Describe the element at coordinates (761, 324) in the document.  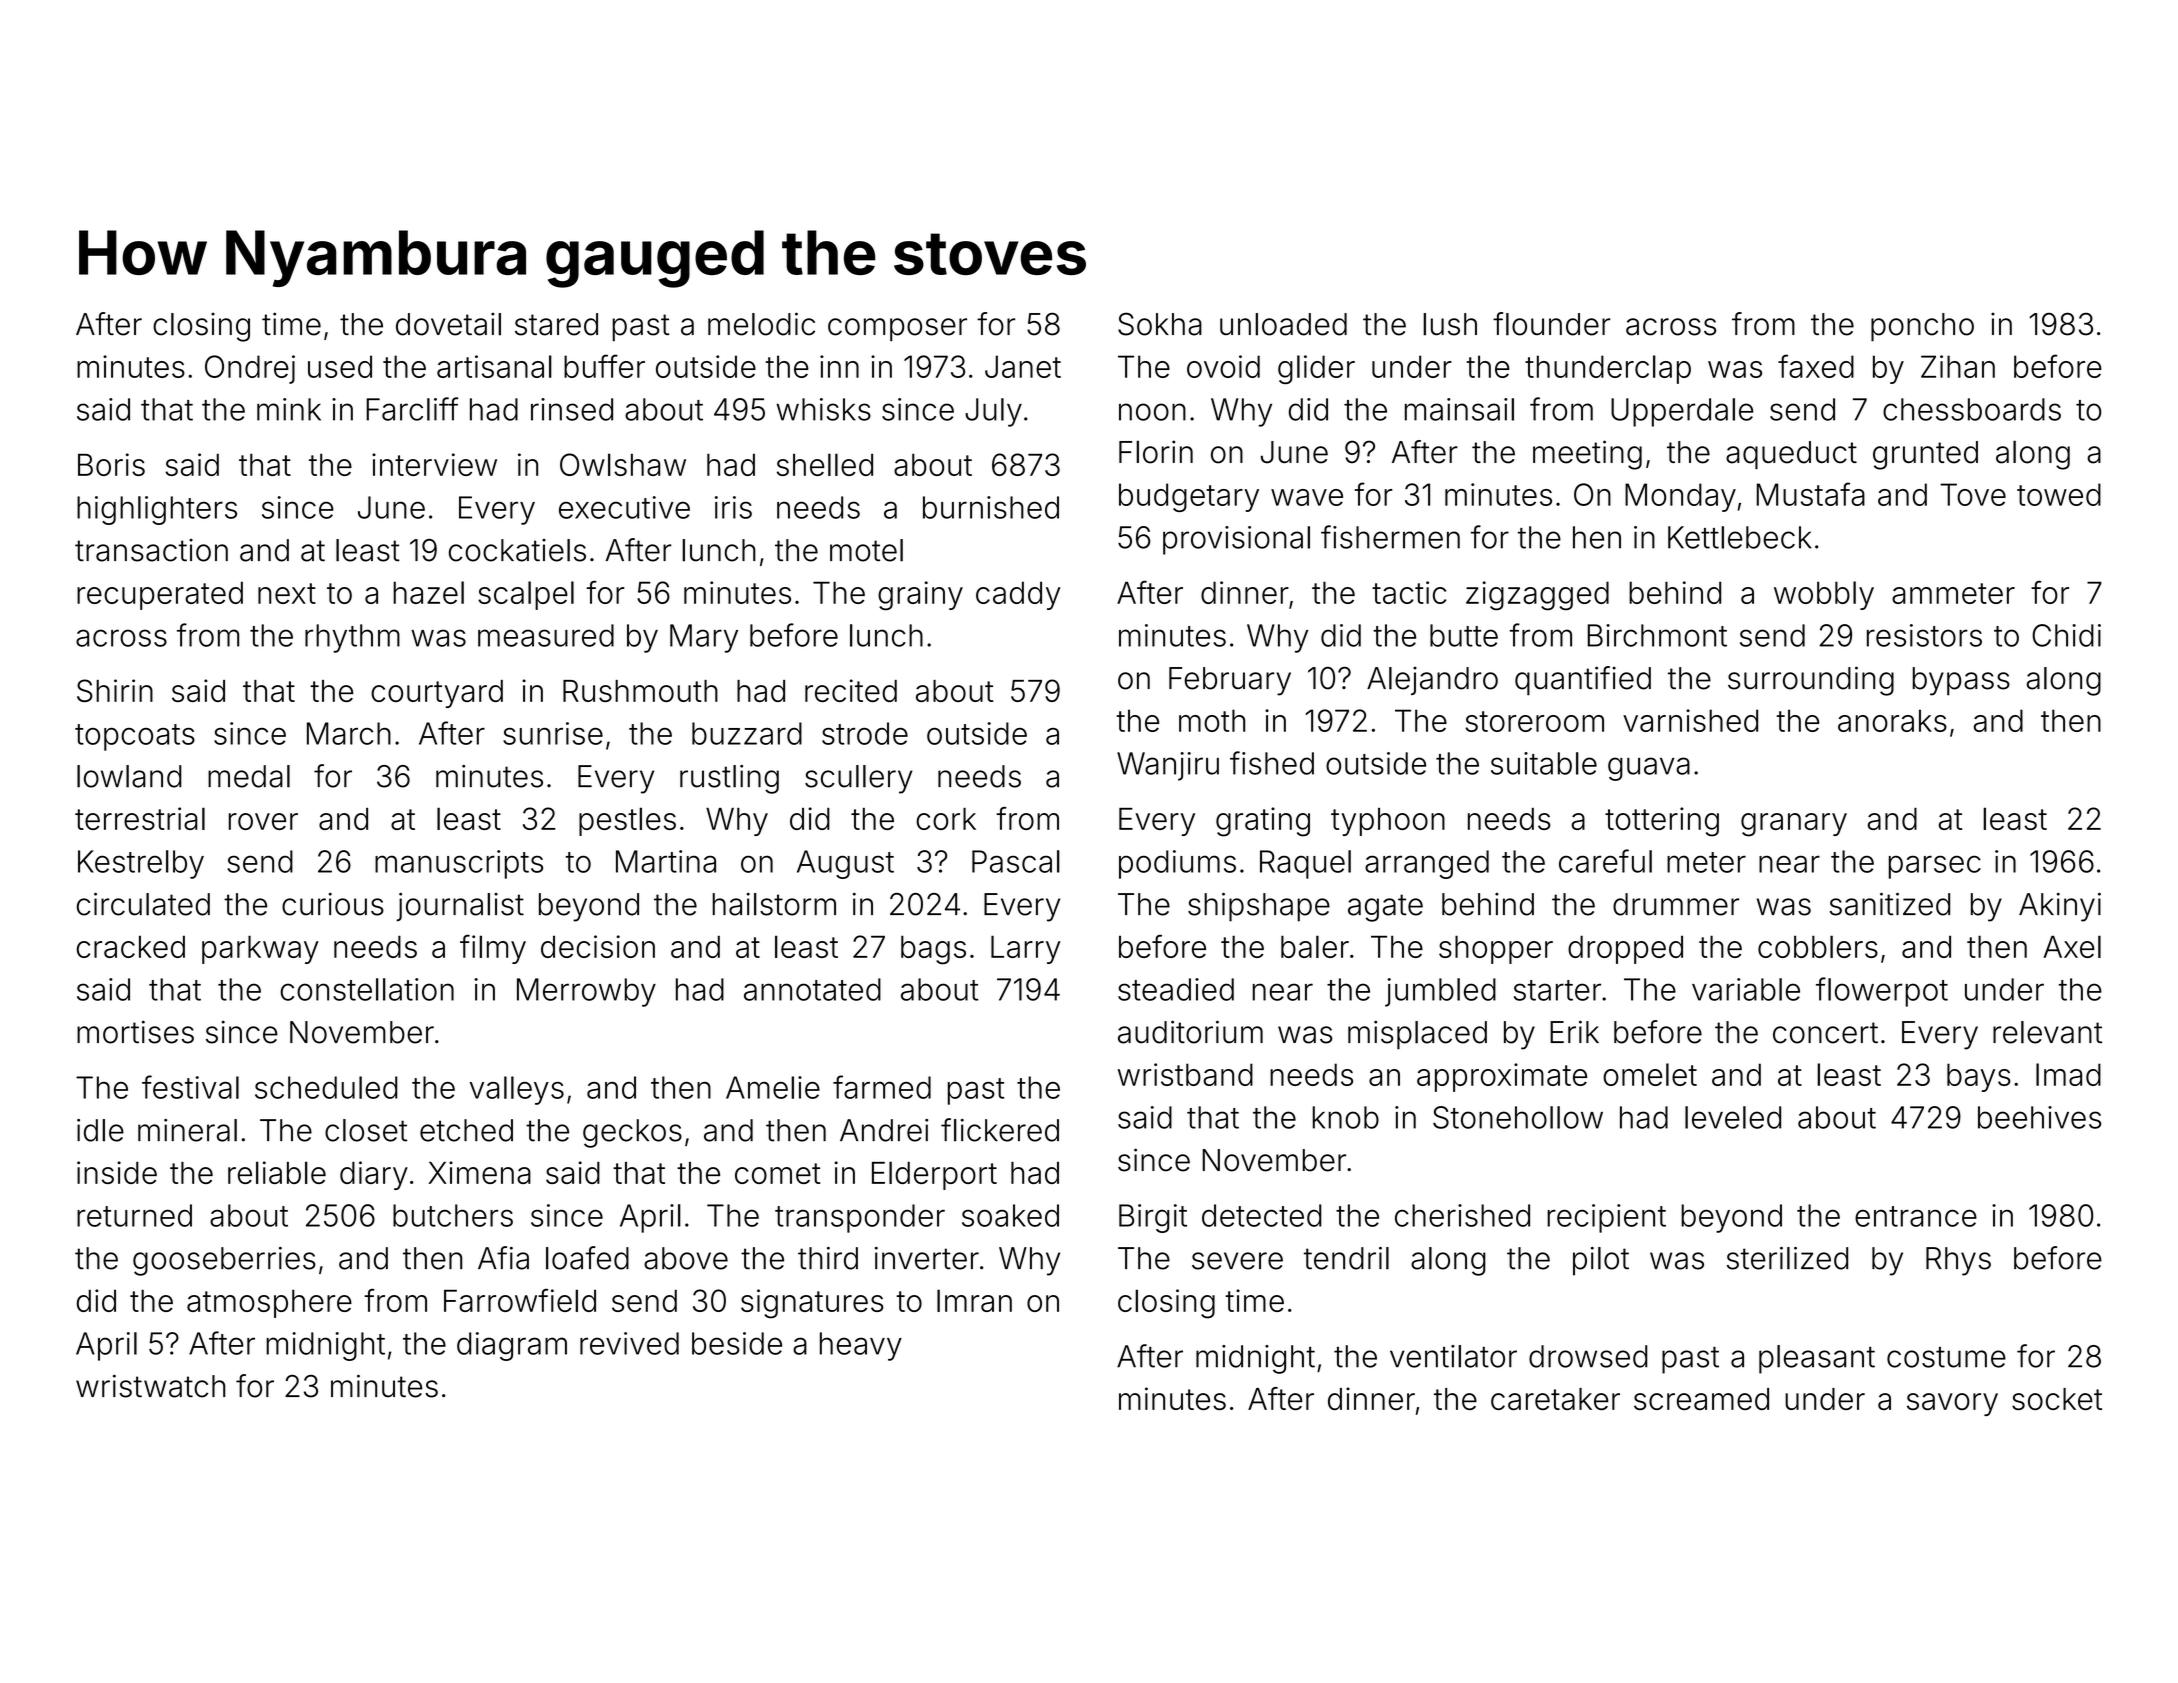
I see `melodic` at that location.
